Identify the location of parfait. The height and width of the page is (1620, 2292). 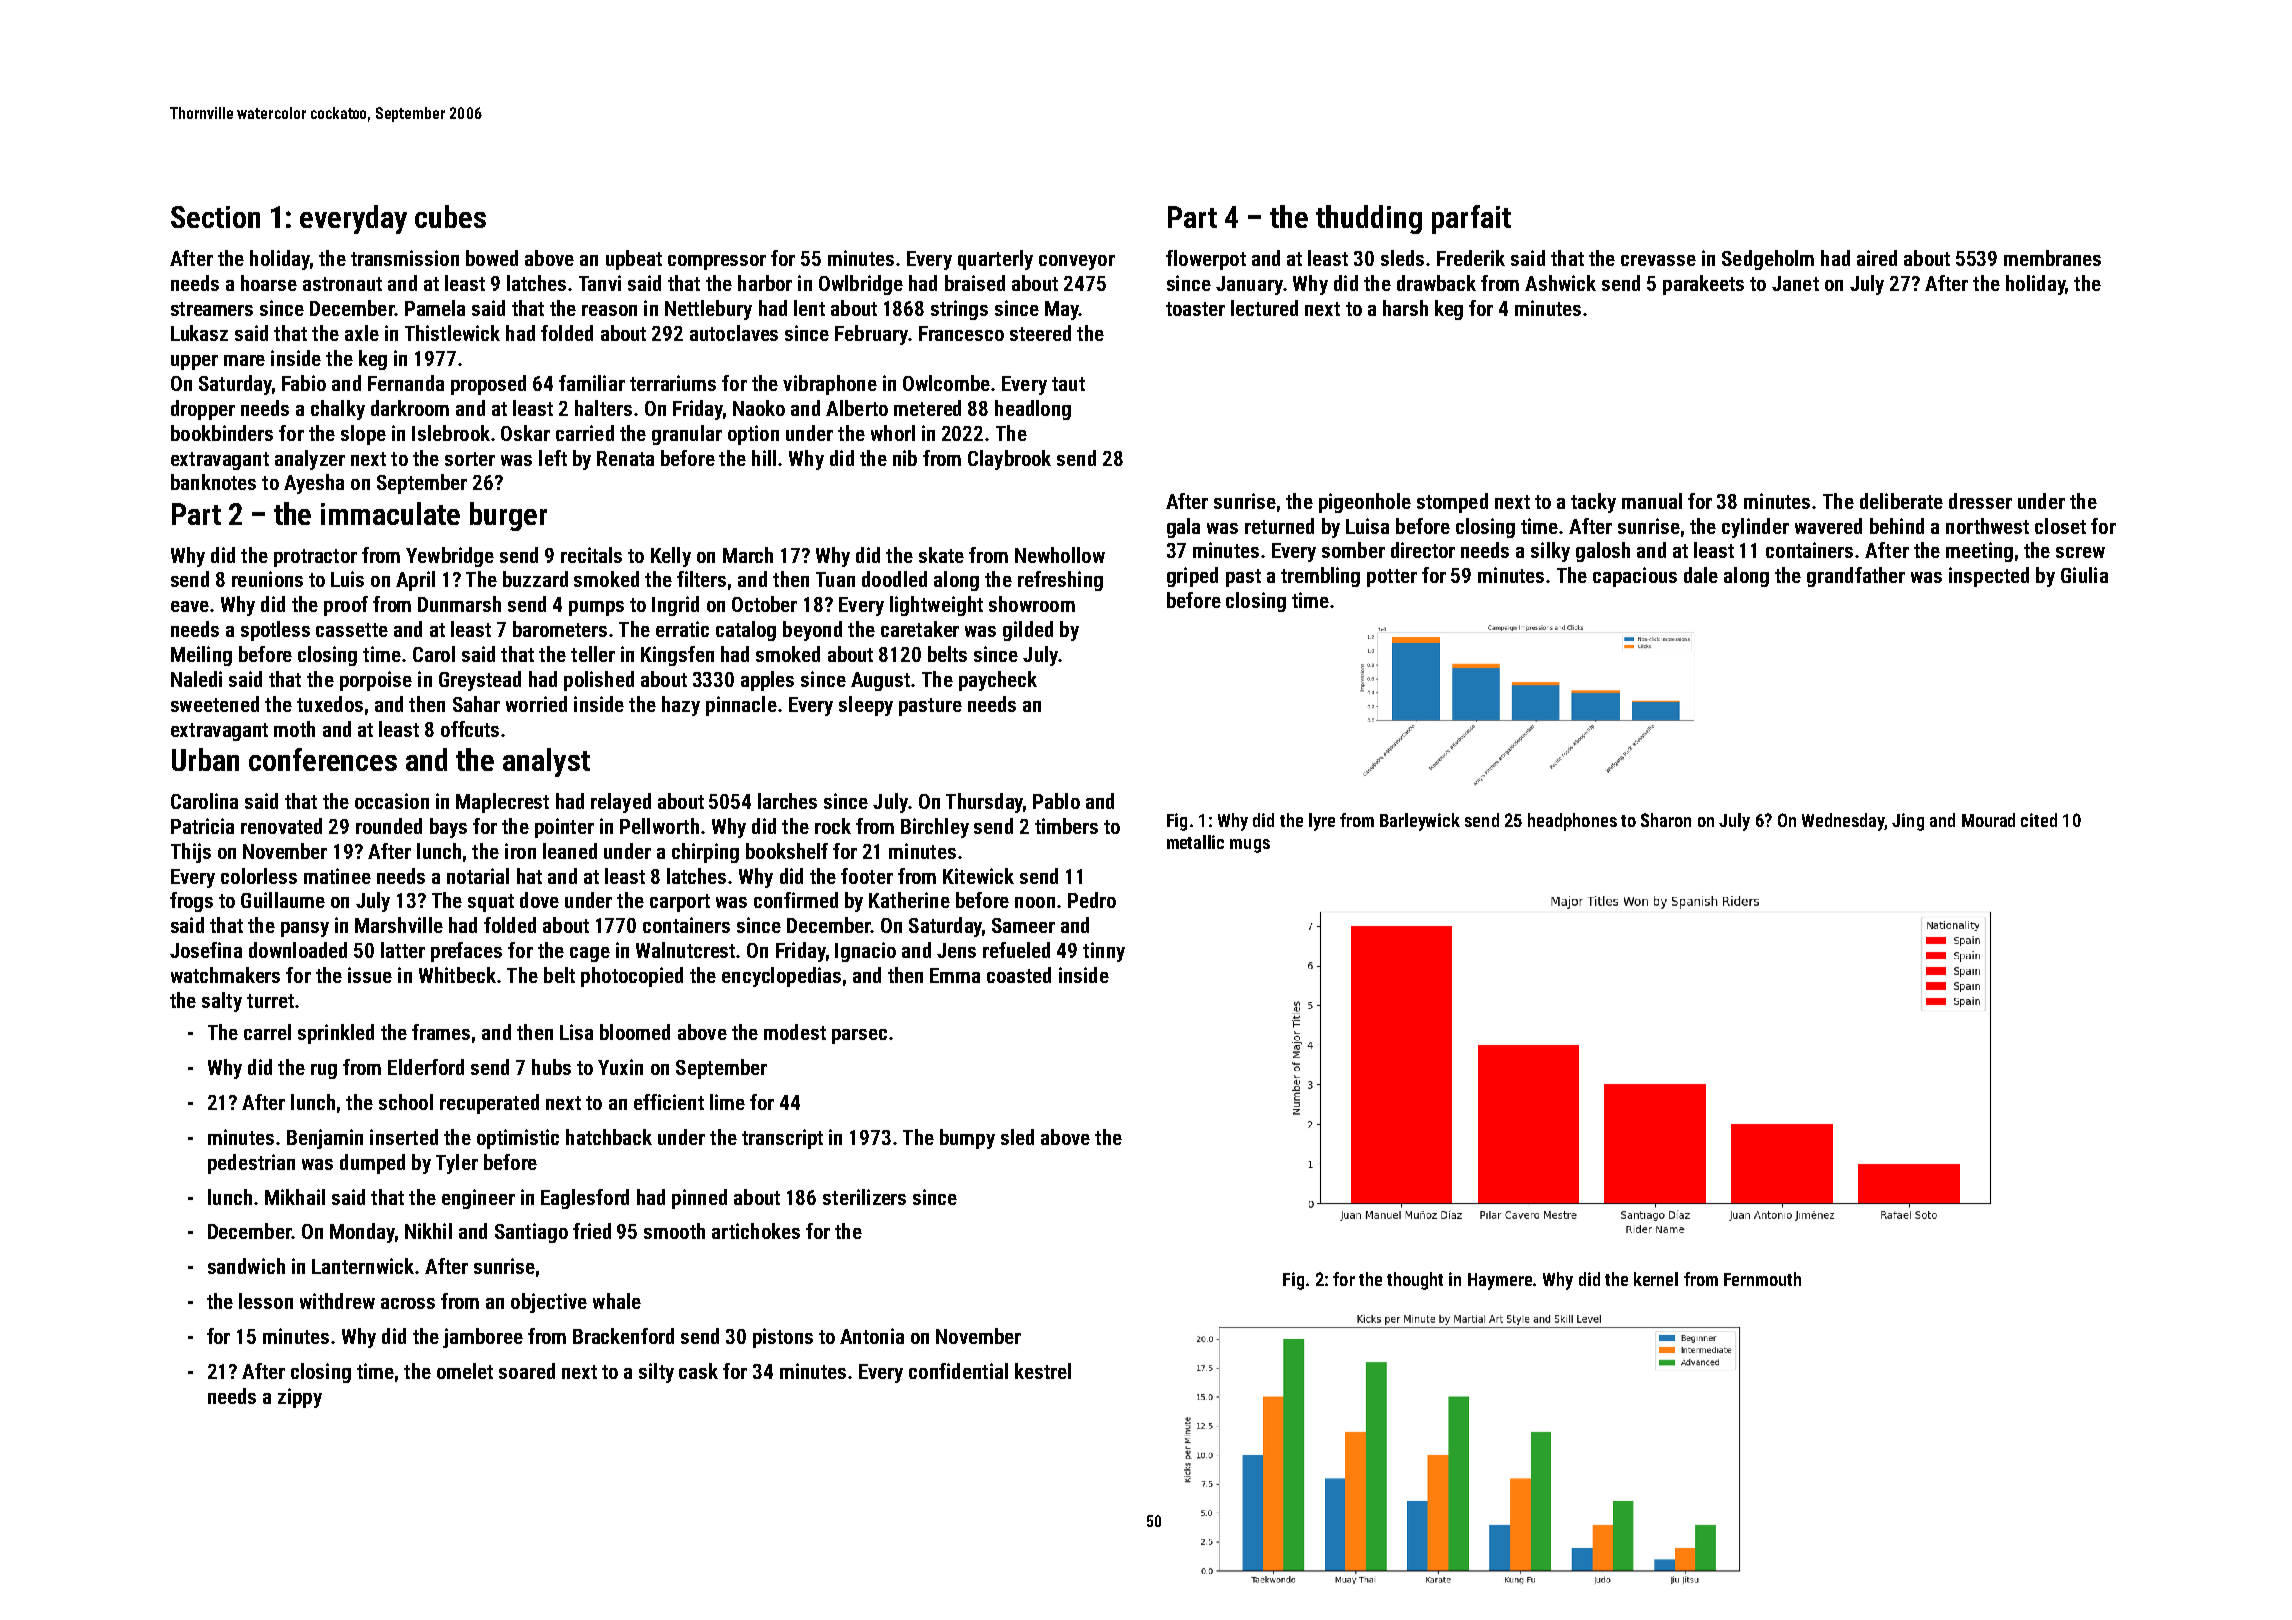
(1471, 219).
